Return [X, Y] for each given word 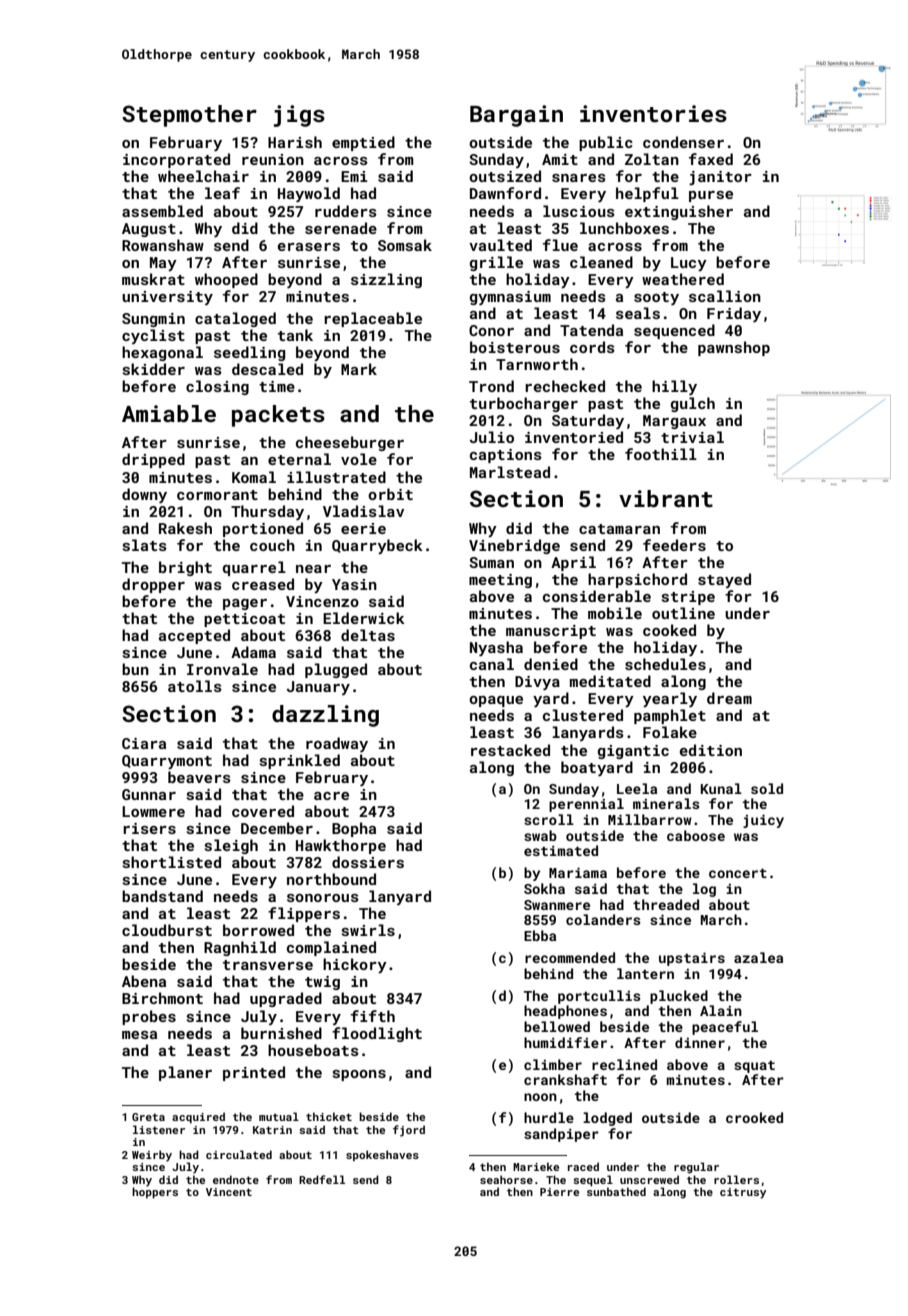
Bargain [516, 116]
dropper [153, 585]
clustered [583, 715]
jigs [299, 116]
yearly [670, 699]
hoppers [155, 1193]
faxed [711, 159]
